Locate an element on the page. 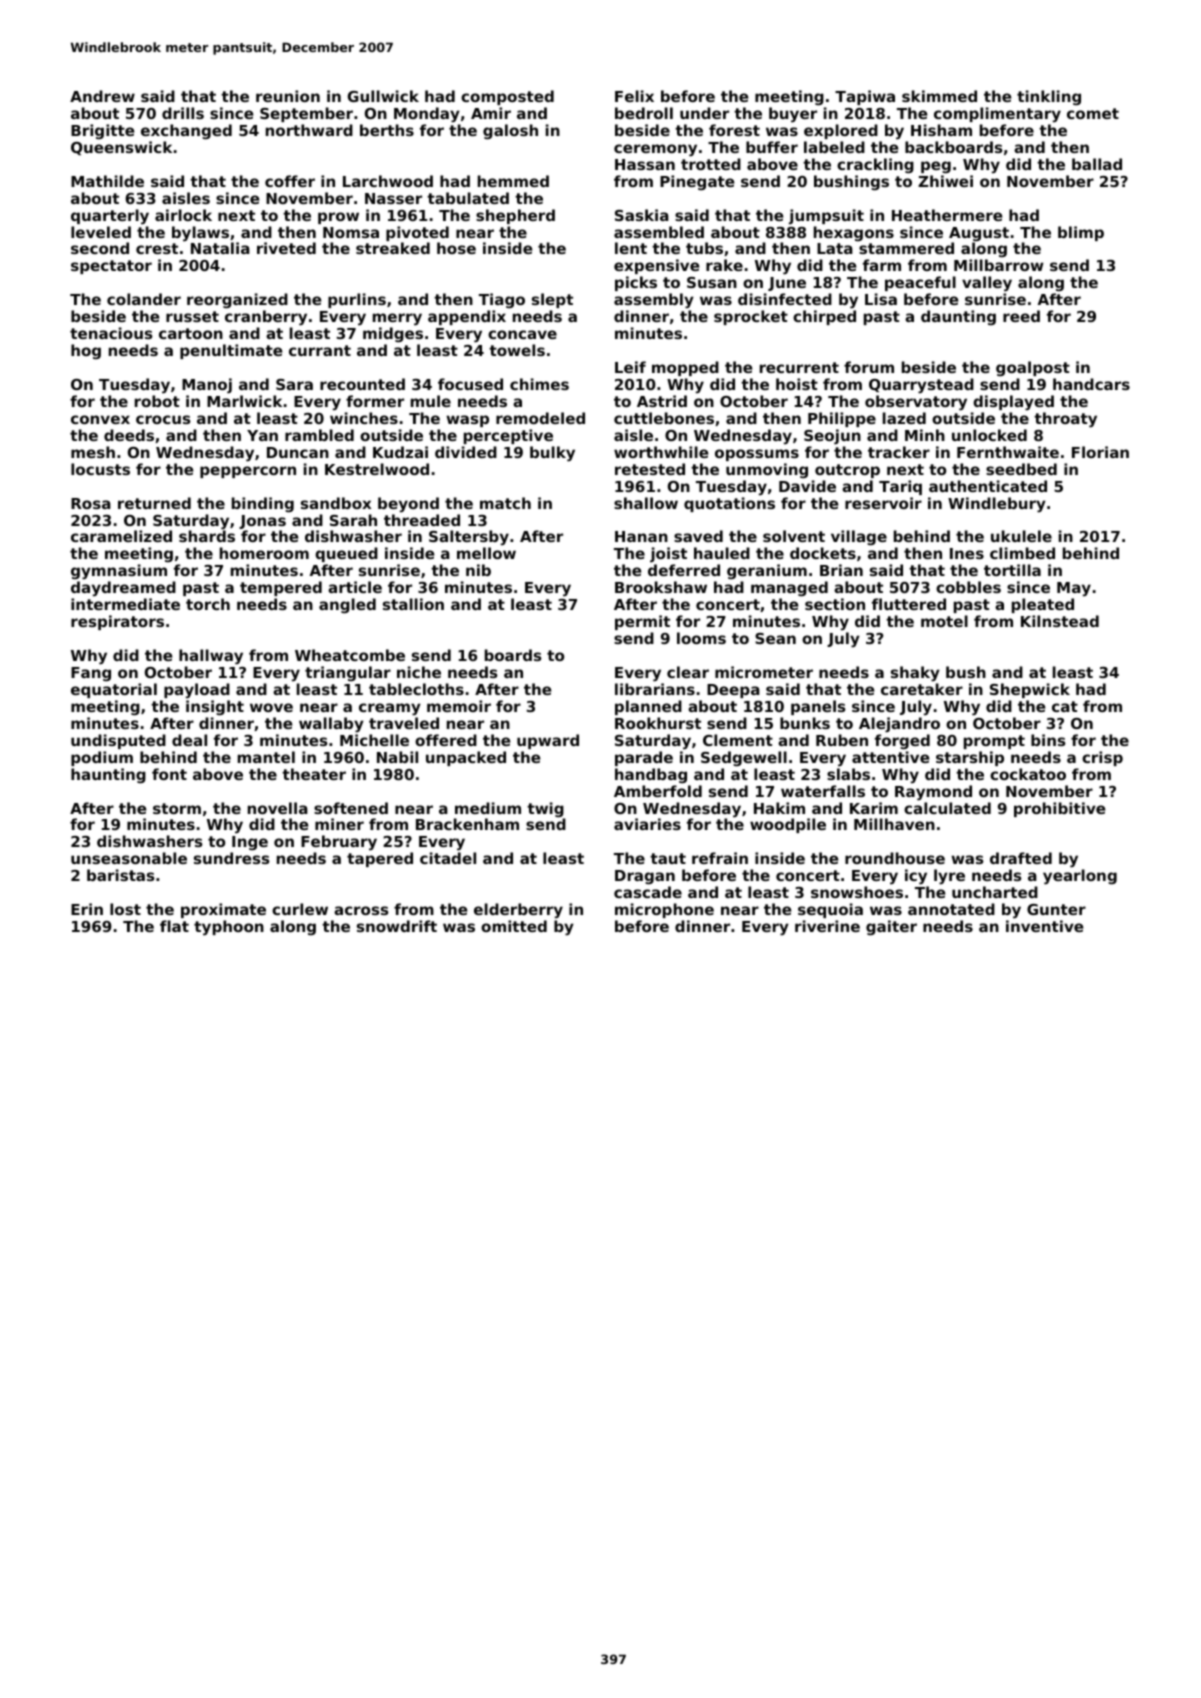  composted is located at coordinates (507, 97).
